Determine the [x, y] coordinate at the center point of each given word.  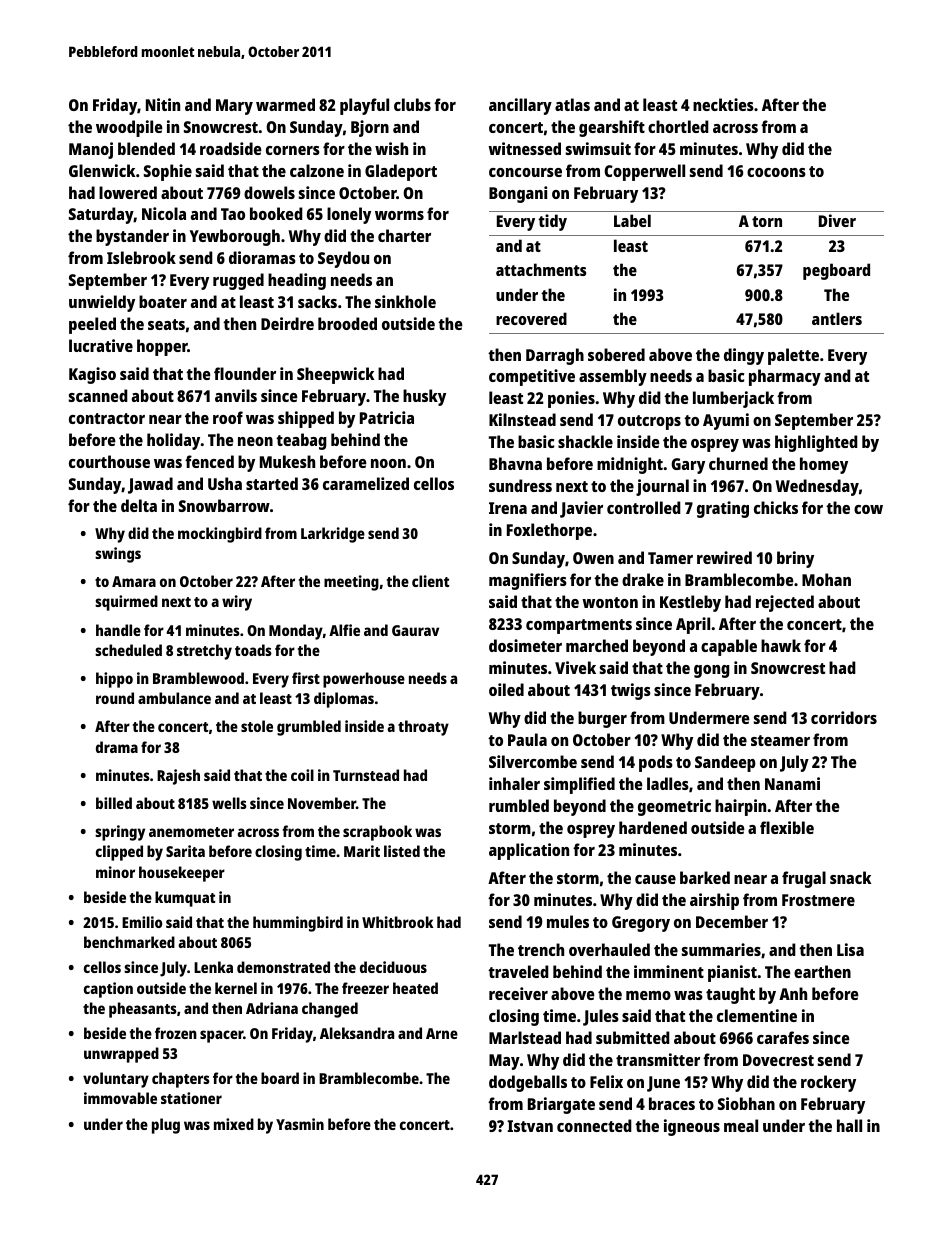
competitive [532, 377]
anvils [236, 395]
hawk [781, 645]
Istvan [530, 1126]
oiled [506, 689]
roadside [231, 148]
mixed [234, 1124]
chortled [678, 126]
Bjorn [370, 128]
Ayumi [726, 421]
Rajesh [178, 777]
